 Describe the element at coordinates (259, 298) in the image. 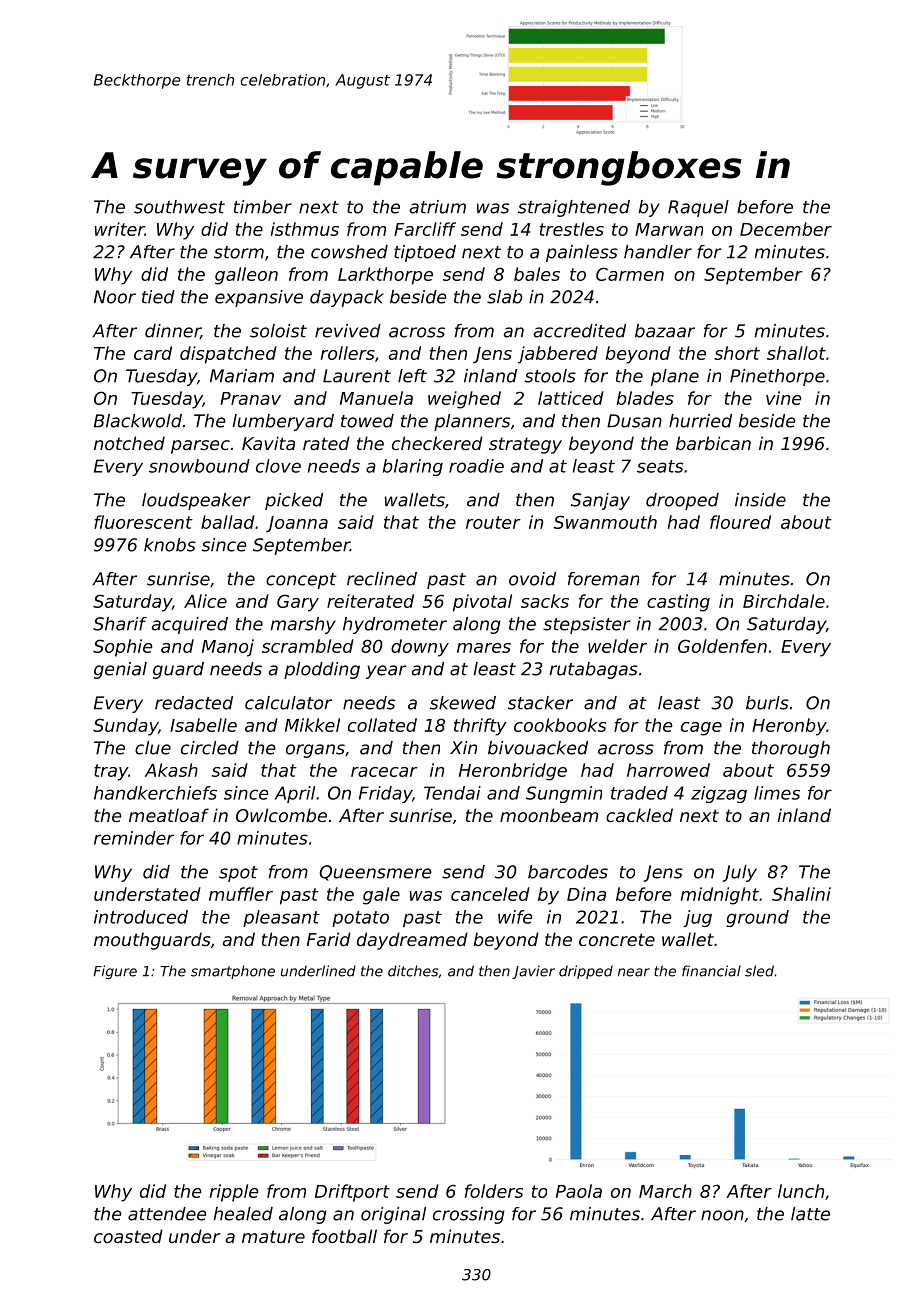

I see `expansive` at that location.
